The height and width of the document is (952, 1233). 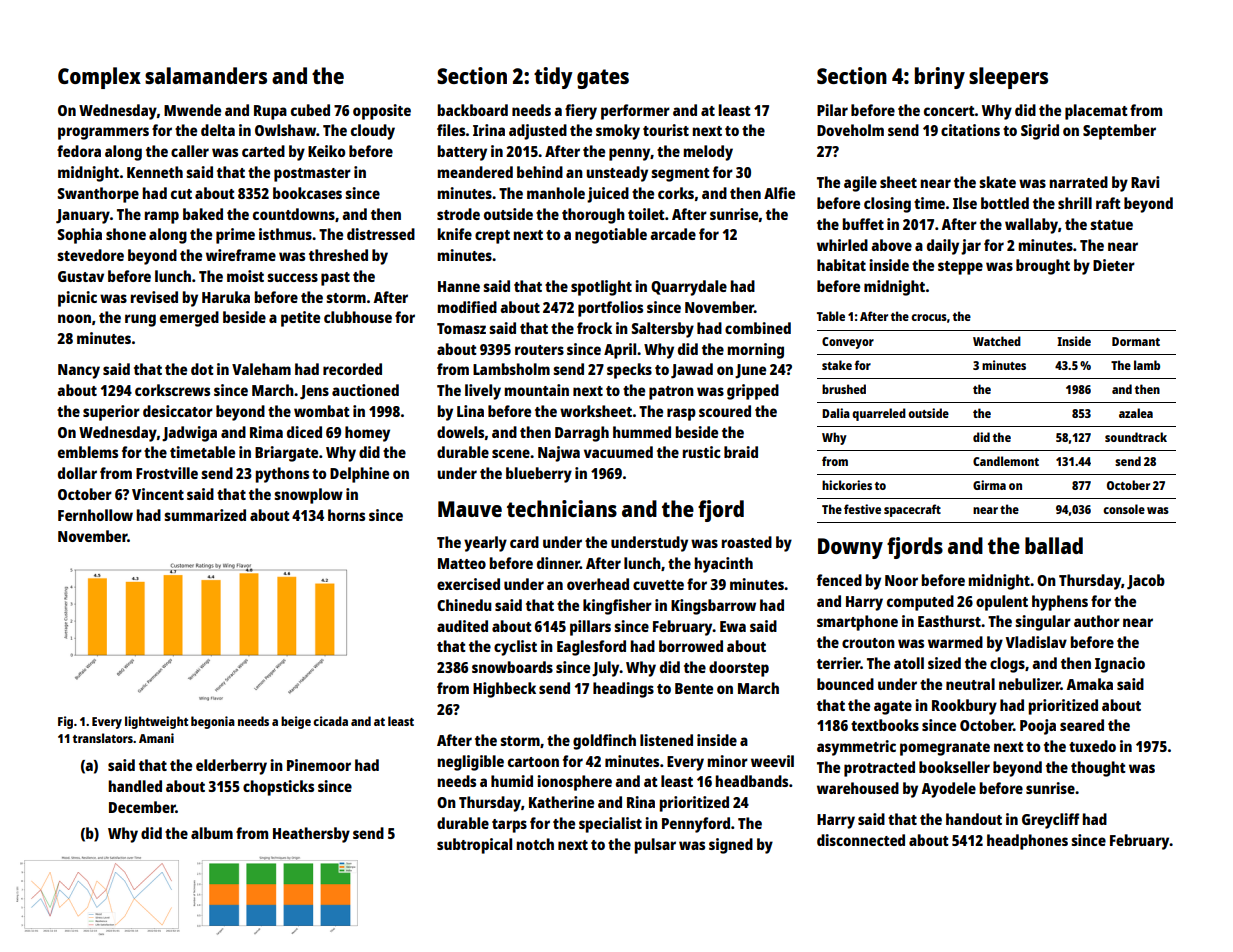 I want to click on borrowed, so click(x=691, y=646).
